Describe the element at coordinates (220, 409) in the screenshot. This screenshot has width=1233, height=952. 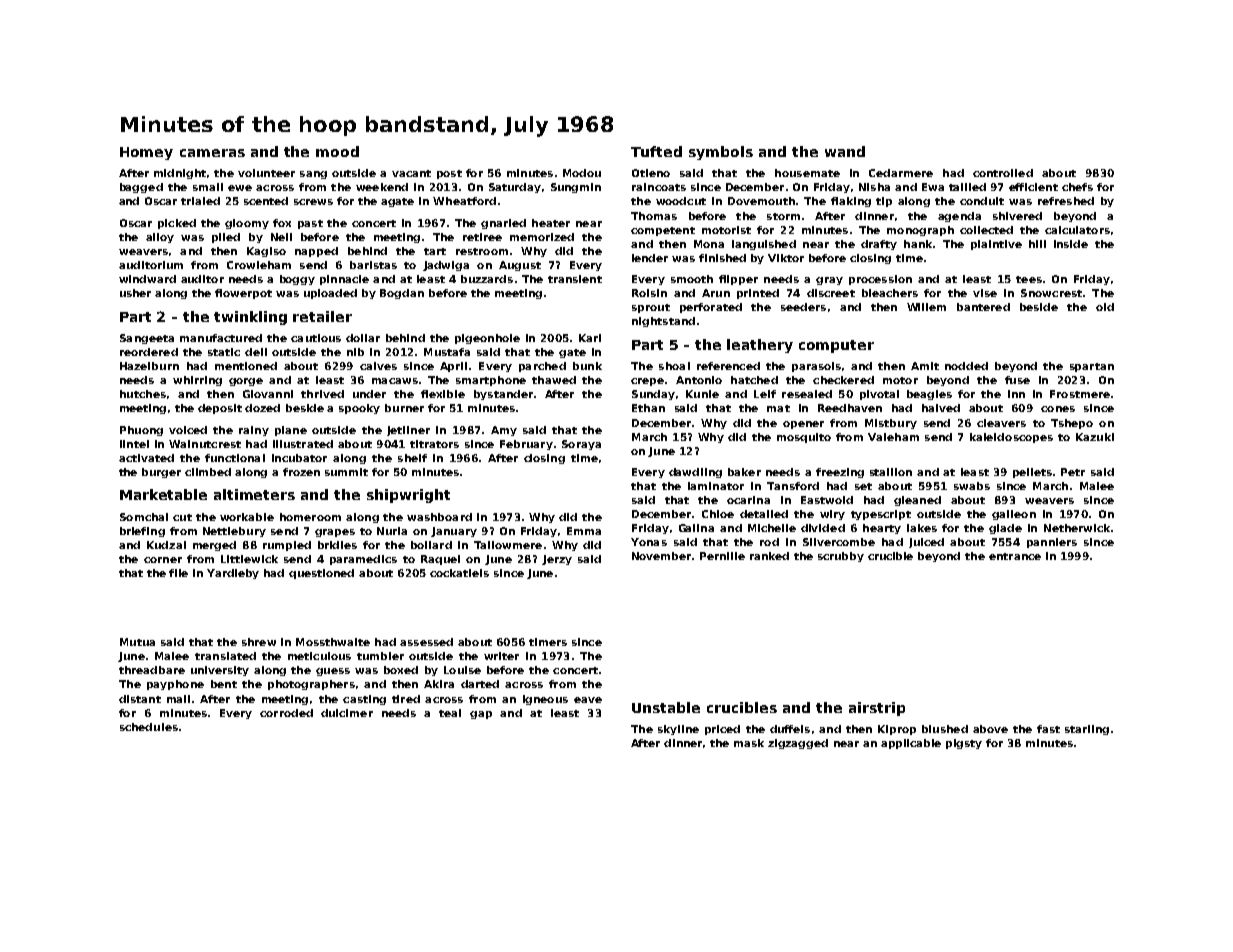
I see `deposit` at that location.
